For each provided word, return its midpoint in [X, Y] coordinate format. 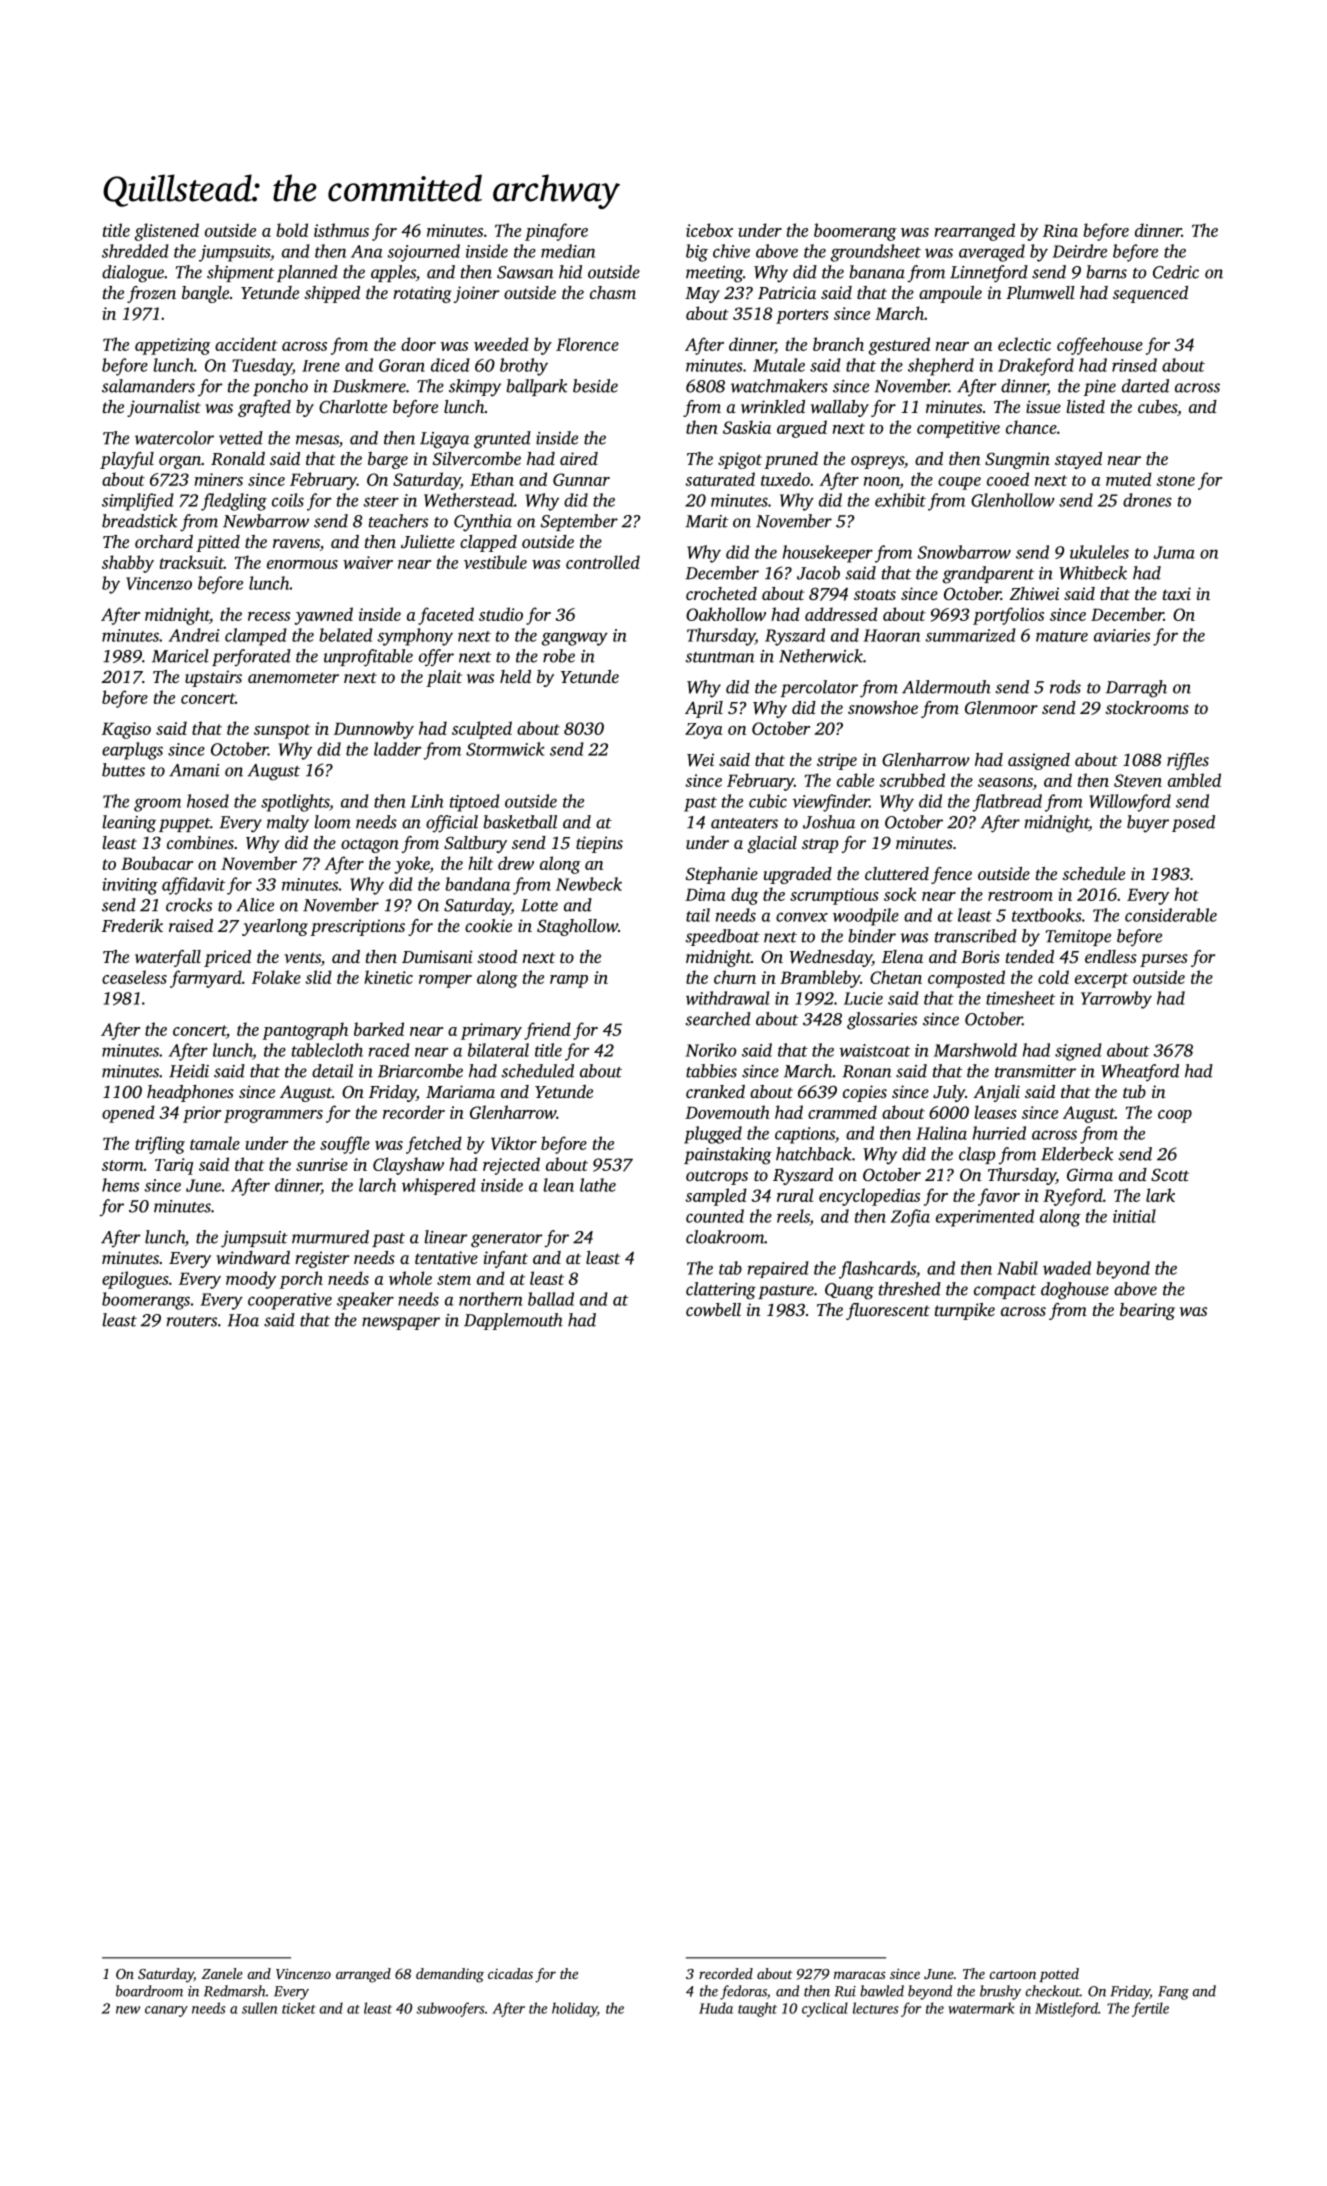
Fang [1173, 1993]
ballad [551, 1299]
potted [1059, 1975]
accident [246, 344]
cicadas [510, 1973]
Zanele [222, 1973]
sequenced [1150, 294]
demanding [450, 1975]
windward [253, 1257]
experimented [985, 1218]
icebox [709, 230]
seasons [1005, 782]
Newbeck [589, 884]
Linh [427, 801]
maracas [860, 1975]
